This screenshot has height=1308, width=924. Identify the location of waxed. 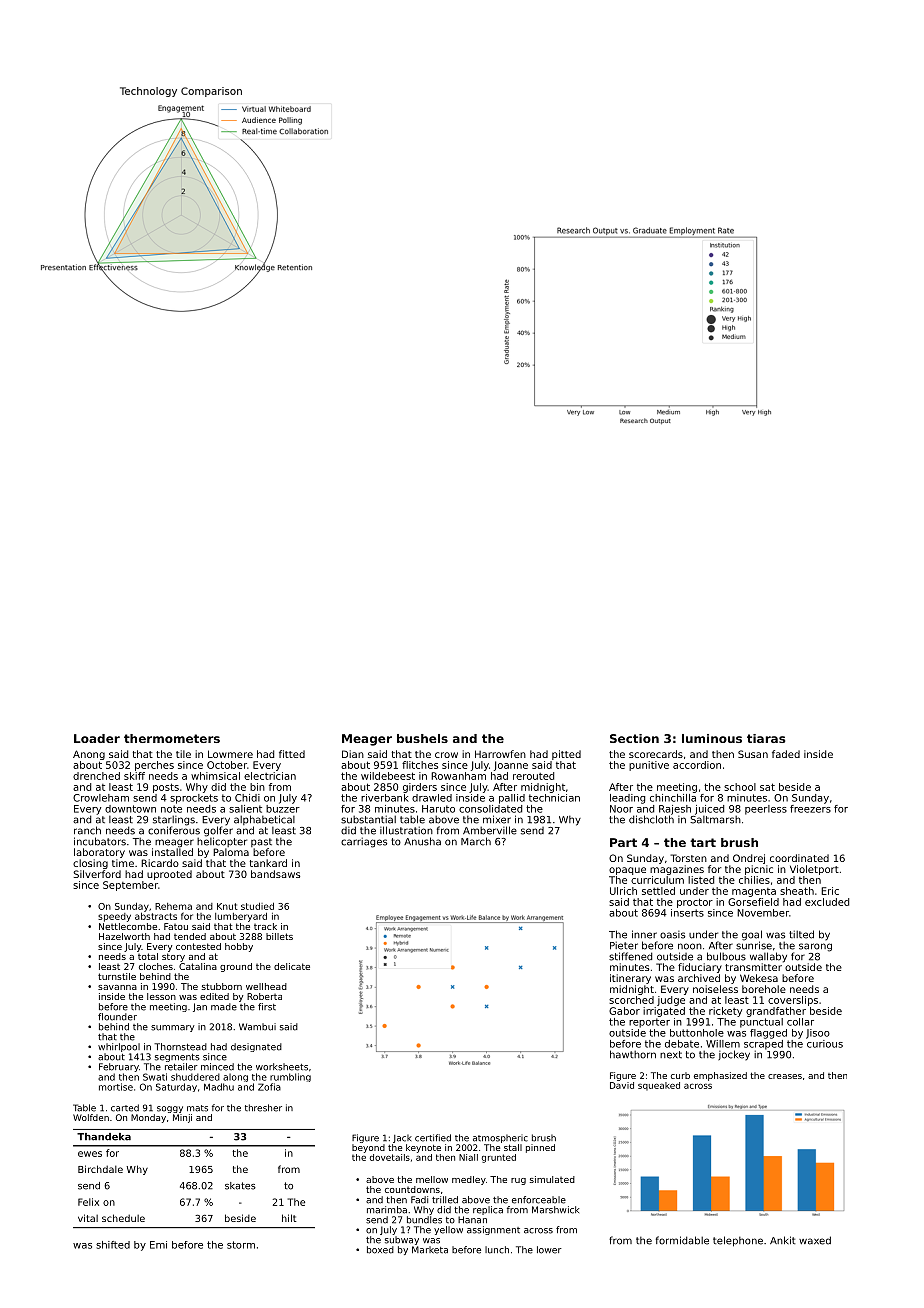
(815, 1240).
